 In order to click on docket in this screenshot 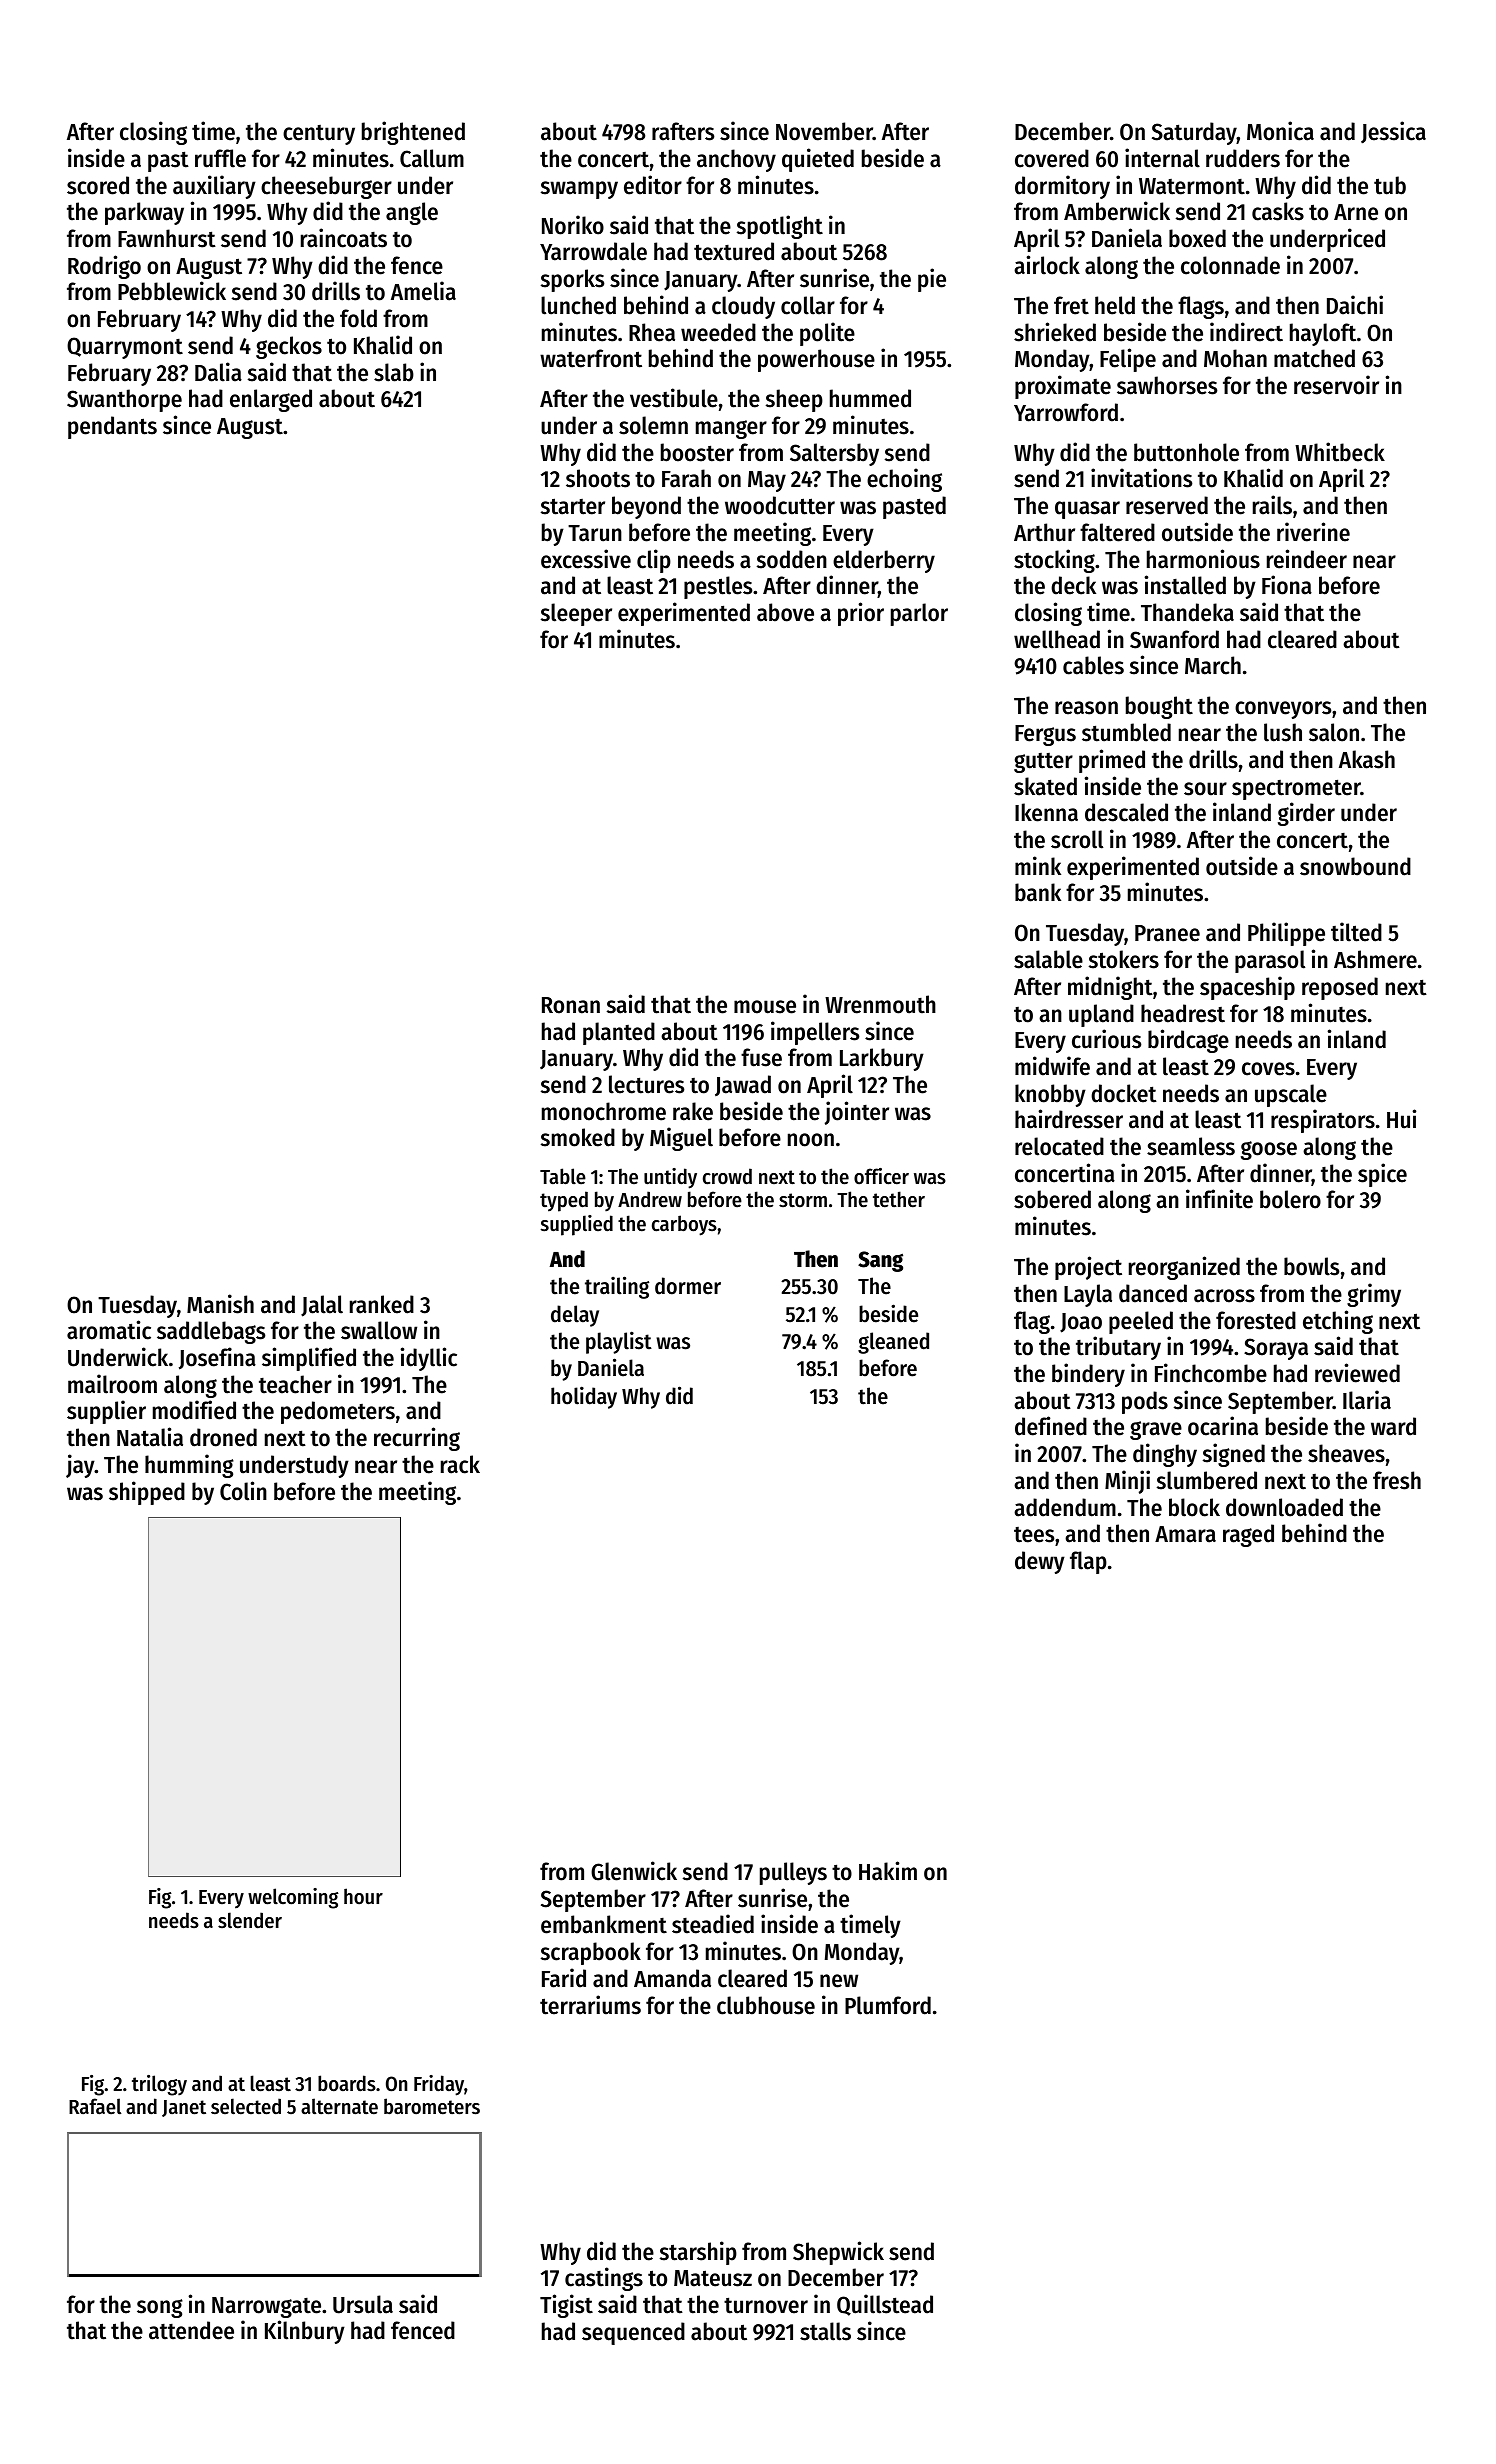, I will do `click(1124, 1093)`.
